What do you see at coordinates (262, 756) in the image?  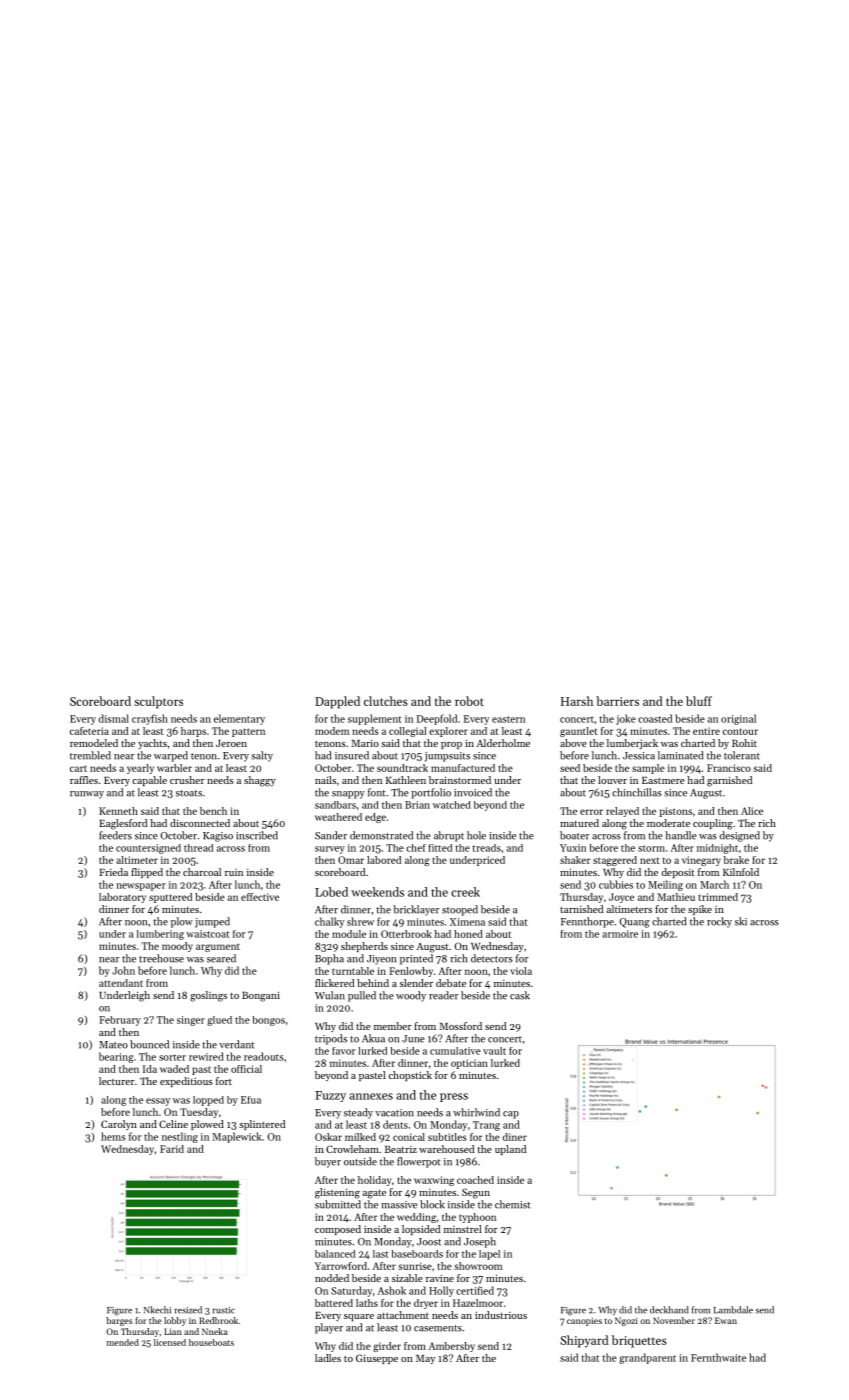 I see `salty` at bounding box center [262, 756].
